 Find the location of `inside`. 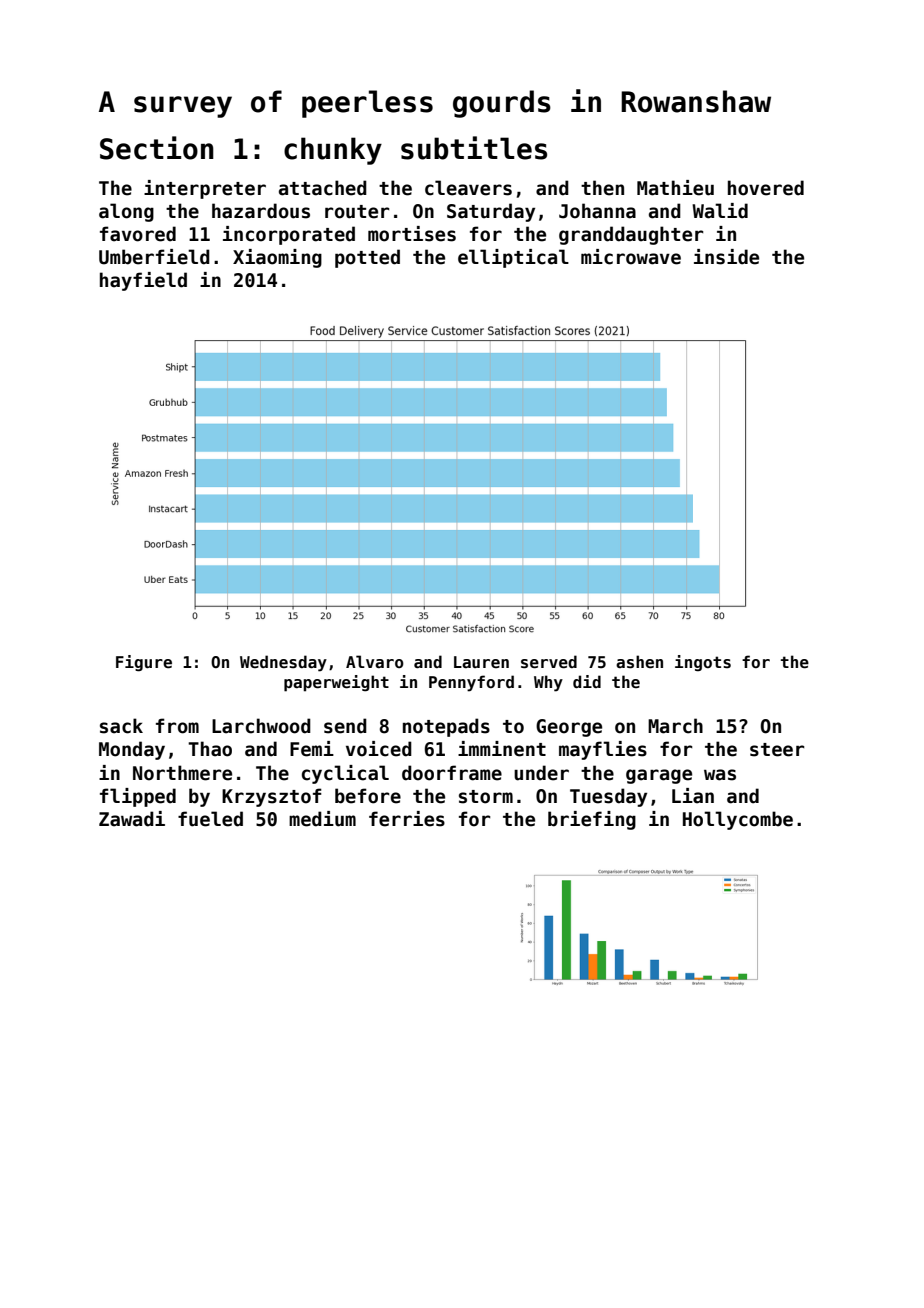

inside is located at coordinates (726, 257).
